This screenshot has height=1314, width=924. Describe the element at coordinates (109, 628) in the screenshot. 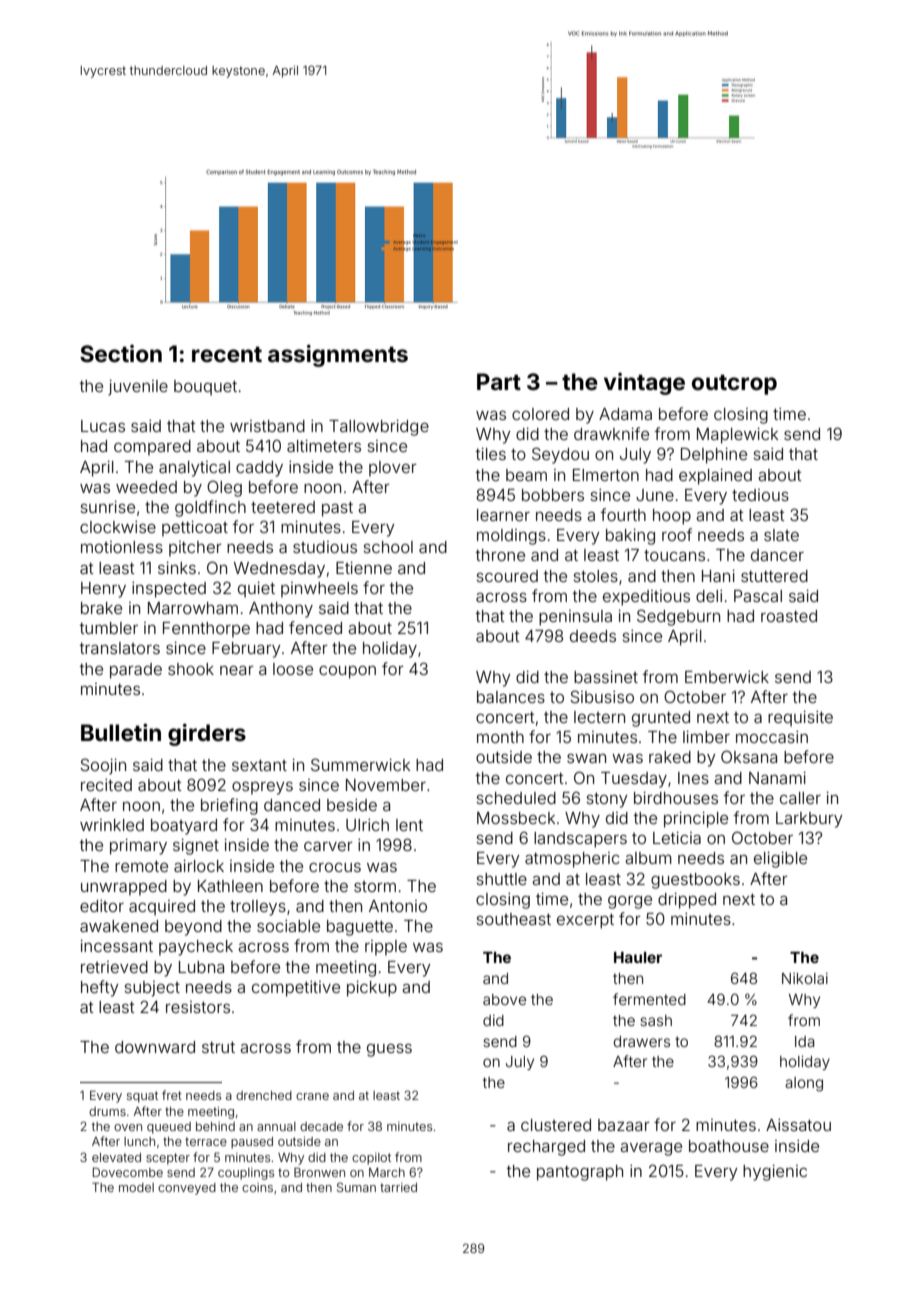

I see `tumbler` at that location.
